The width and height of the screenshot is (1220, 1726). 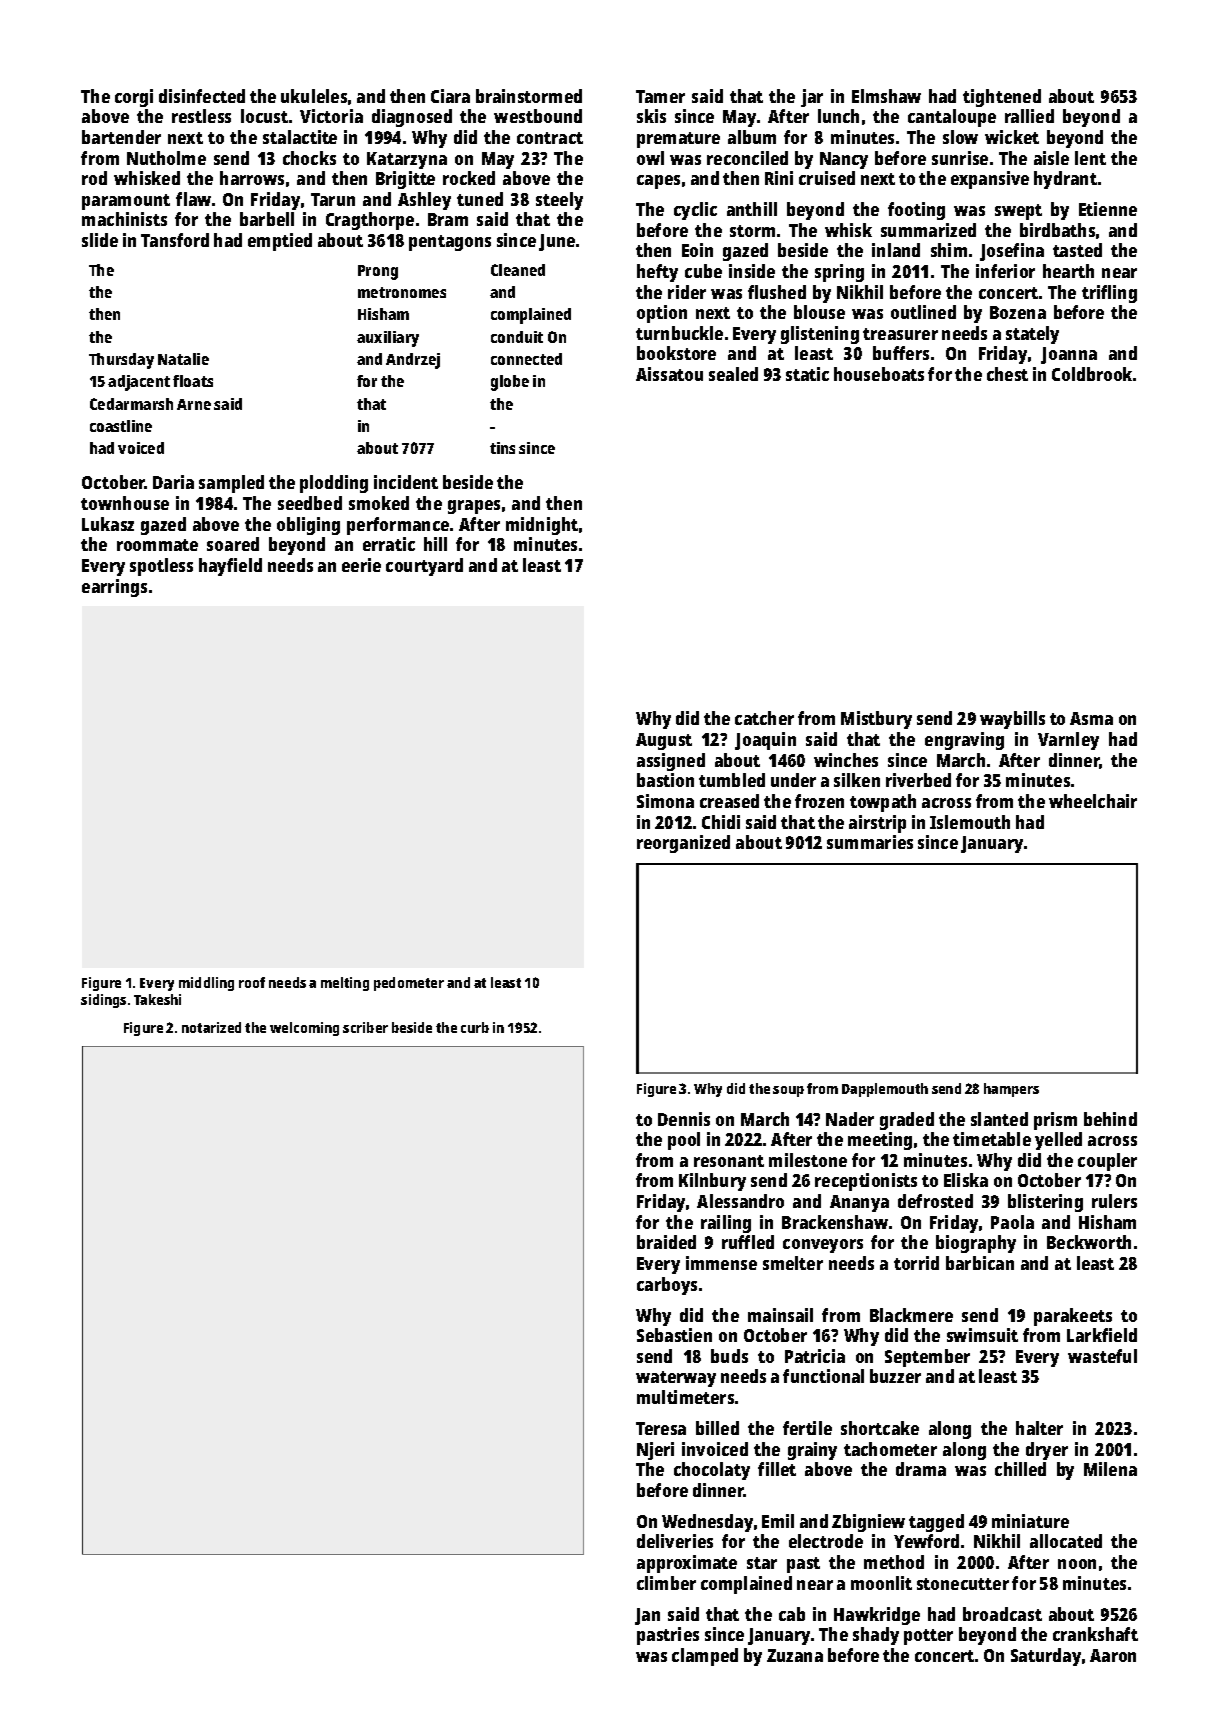 I want to click on obliging, so click(x=308, y=526).
